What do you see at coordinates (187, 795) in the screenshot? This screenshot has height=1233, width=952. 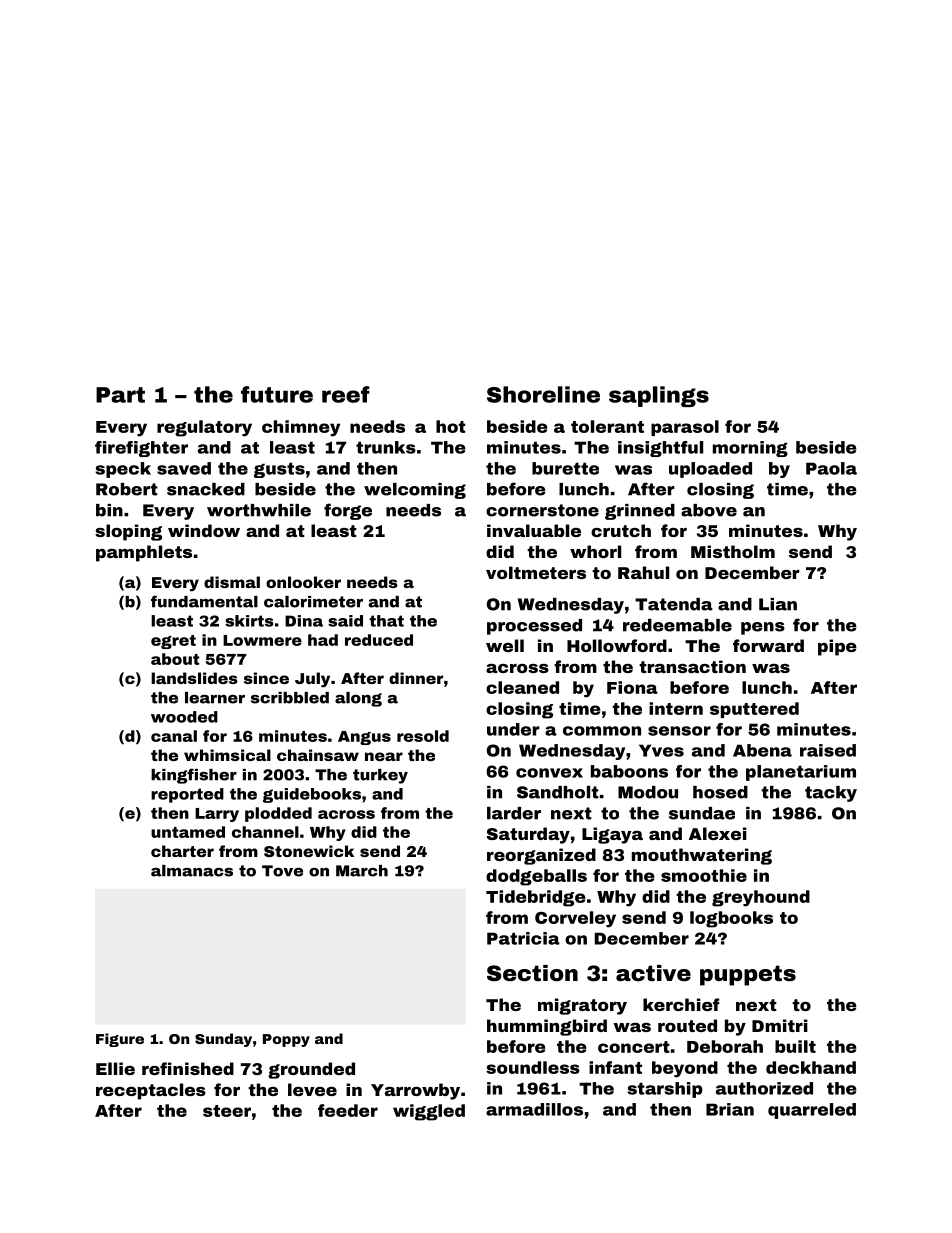 I see `reported` at bounding box center [187, 795].
